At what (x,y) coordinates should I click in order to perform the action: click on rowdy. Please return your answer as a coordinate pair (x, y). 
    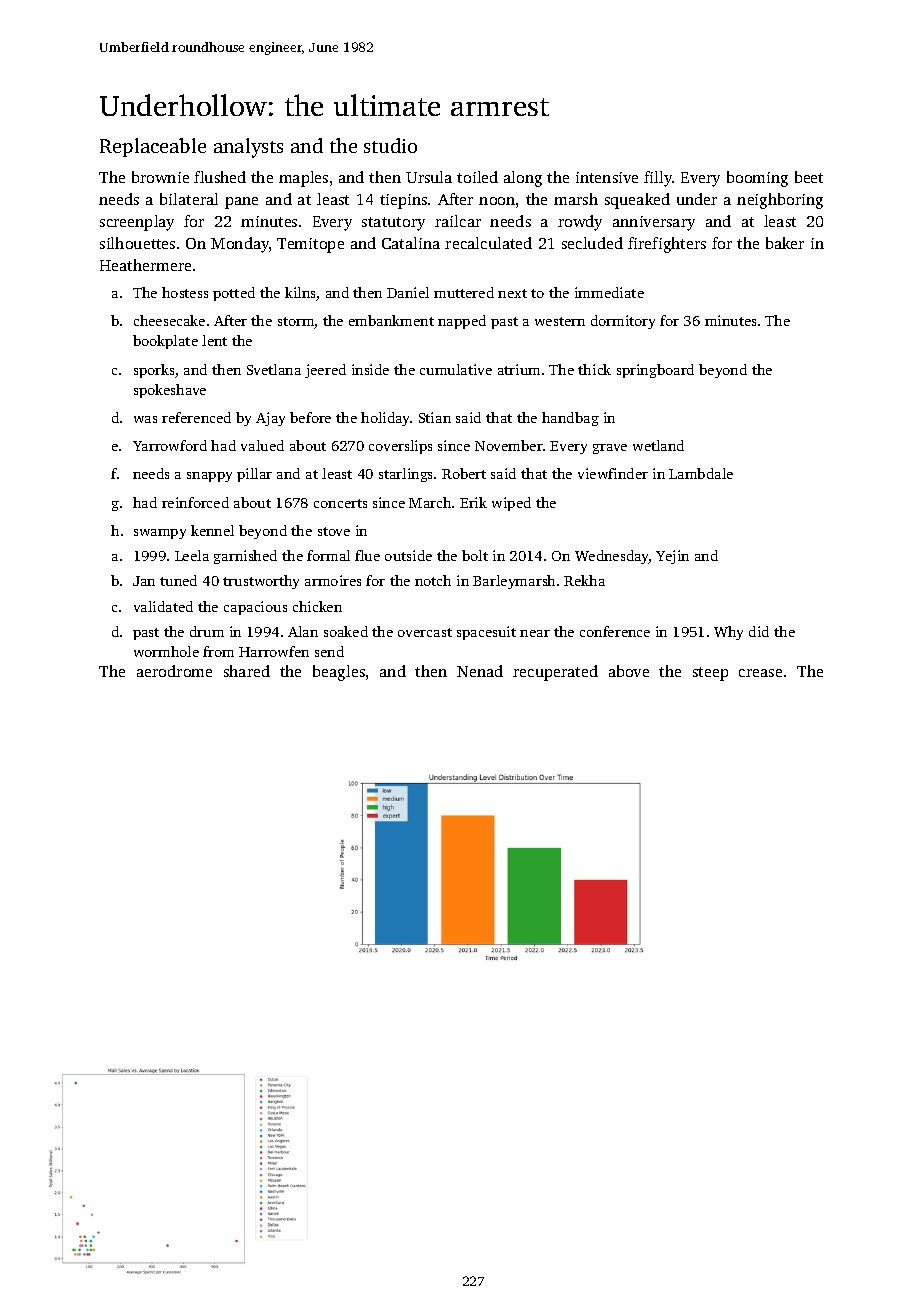
    Looking at the image, I should click on (580, 223).
